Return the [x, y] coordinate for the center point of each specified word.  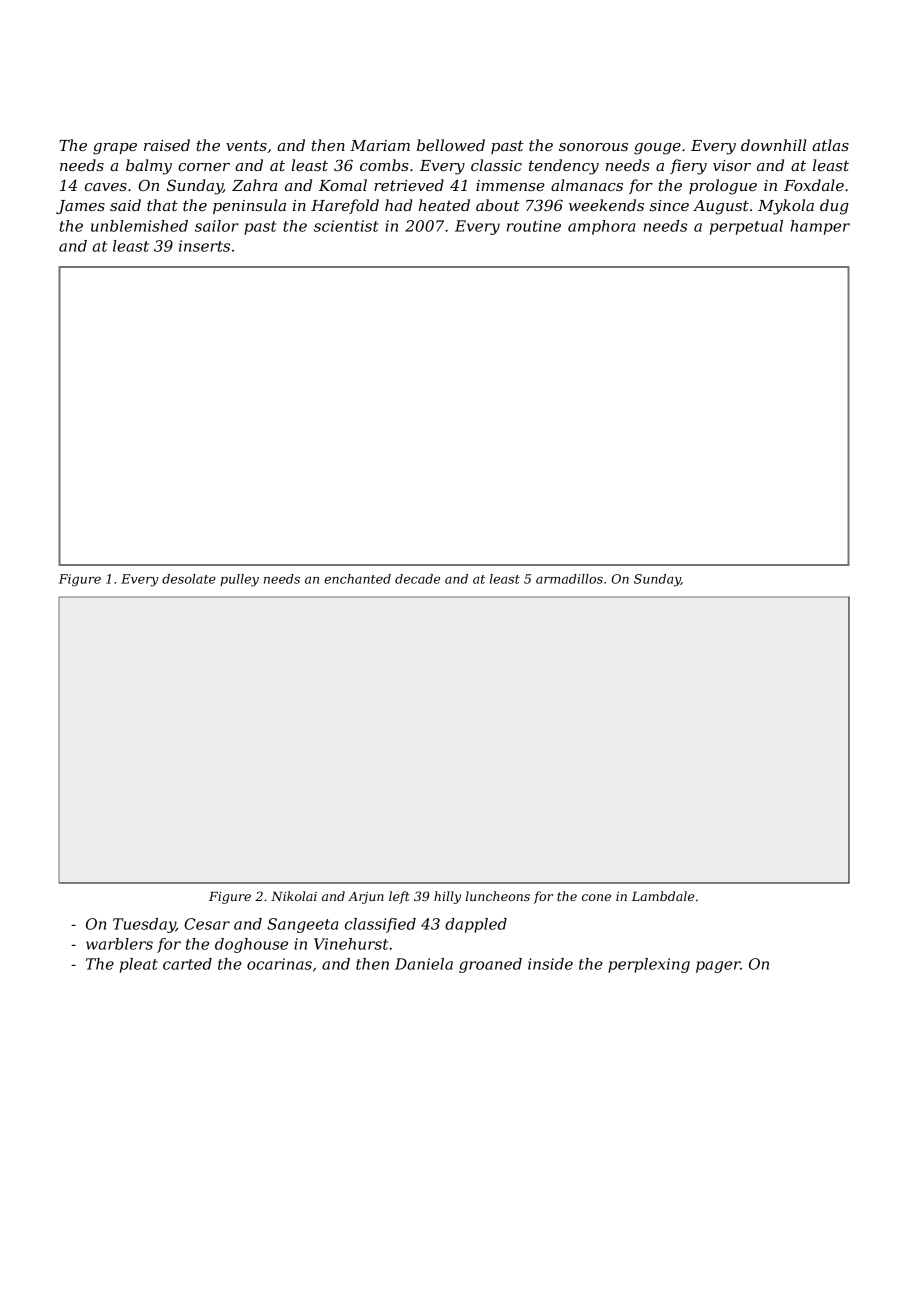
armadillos [569, 579]
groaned [490, 965]
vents [246, 145]
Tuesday [144, 925]
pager [718, 967]
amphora [601, 227]
